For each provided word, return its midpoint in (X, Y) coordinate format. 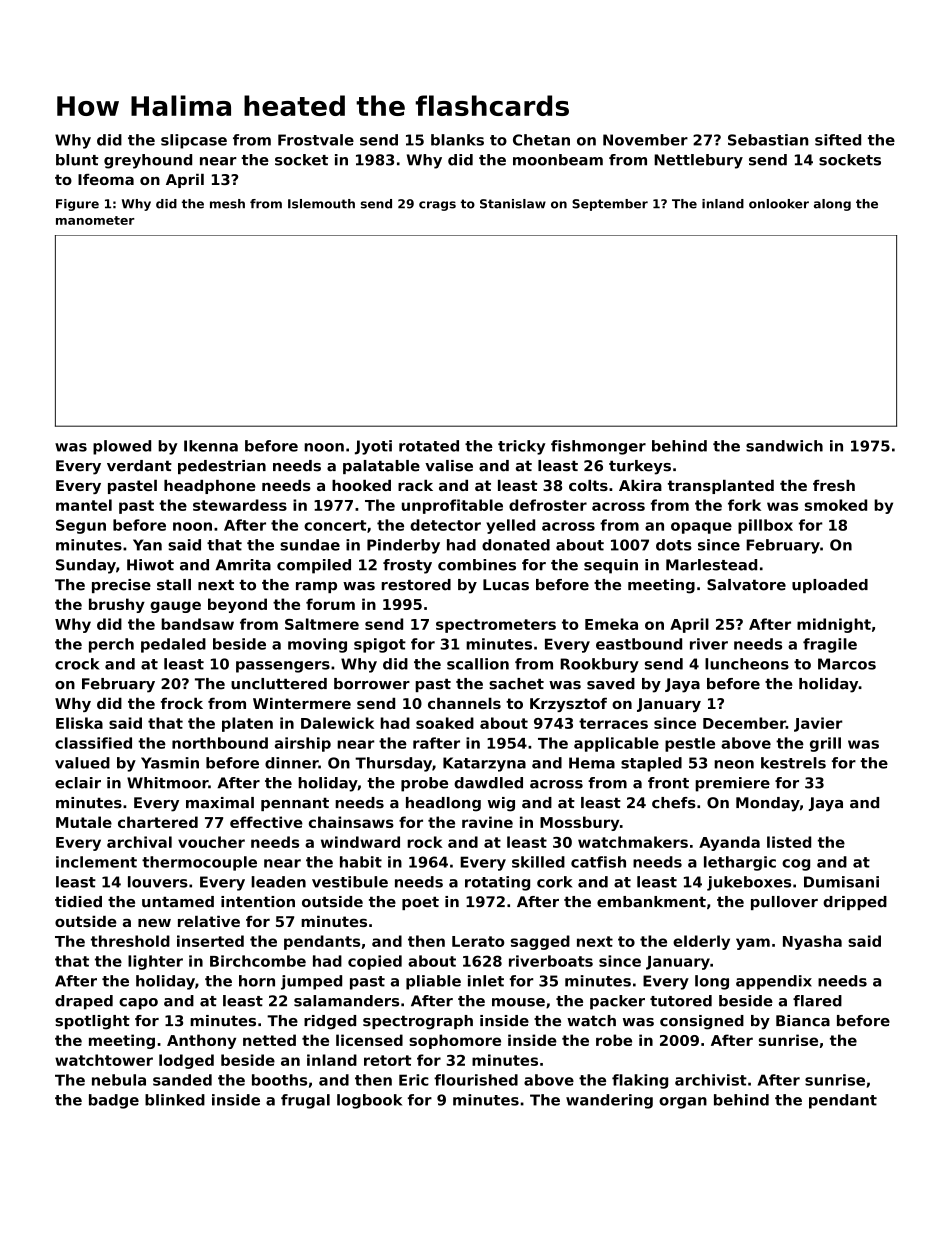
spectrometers (496, 626)
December (744, 723)
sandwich (784, 446)
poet (420, 903)
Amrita (243, 565)
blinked (175, 1100)
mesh (227, 204)
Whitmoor (167, 783)
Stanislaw (513, 204)
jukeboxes (749, 883)
